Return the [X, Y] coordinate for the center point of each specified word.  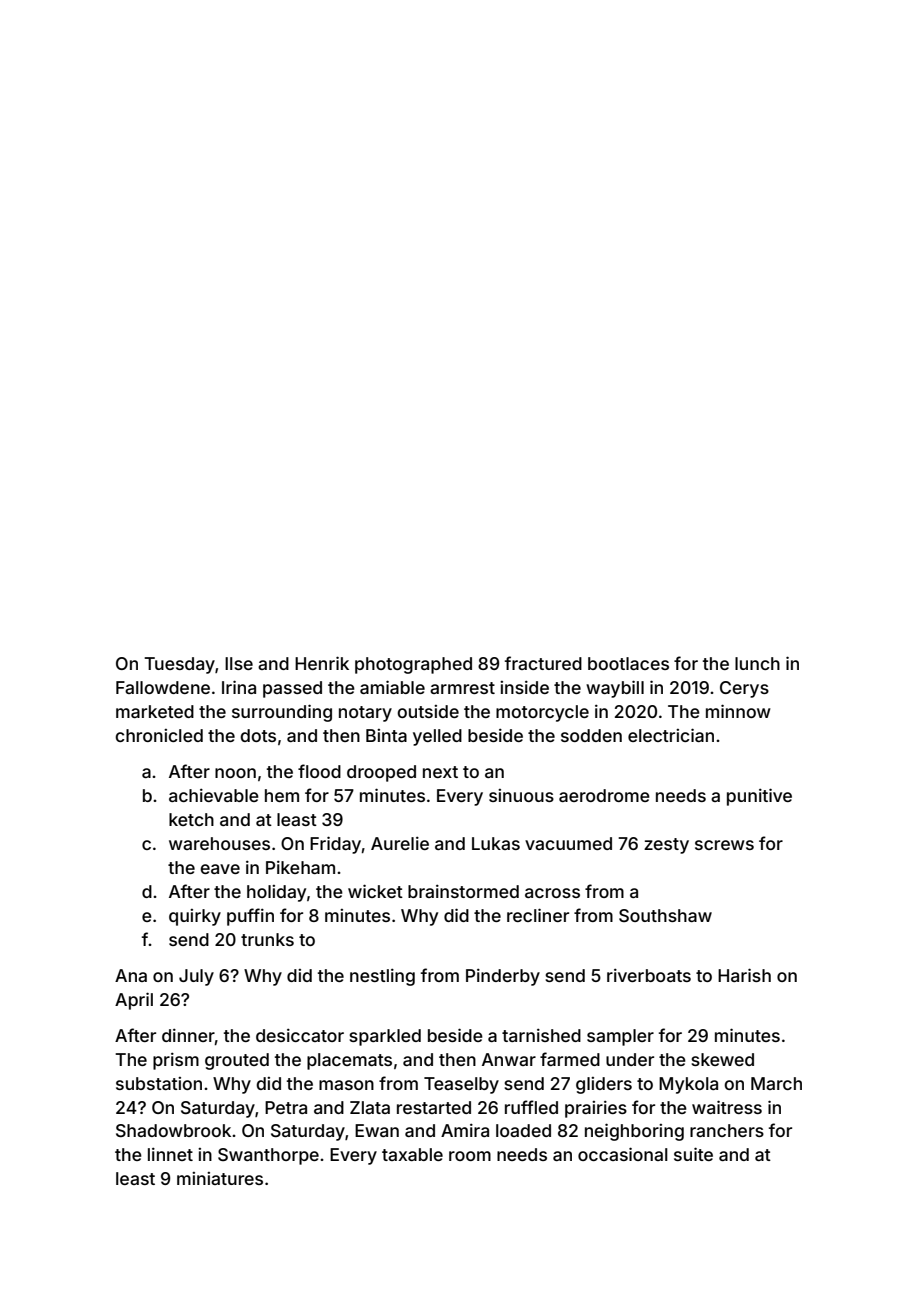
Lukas [496, 843]
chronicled [159, 735]
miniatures [220, 1178]
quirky [195, 917]
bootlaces [628, 663]
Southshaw [665, 915]
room [470, 1156]
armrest [462, 688]
